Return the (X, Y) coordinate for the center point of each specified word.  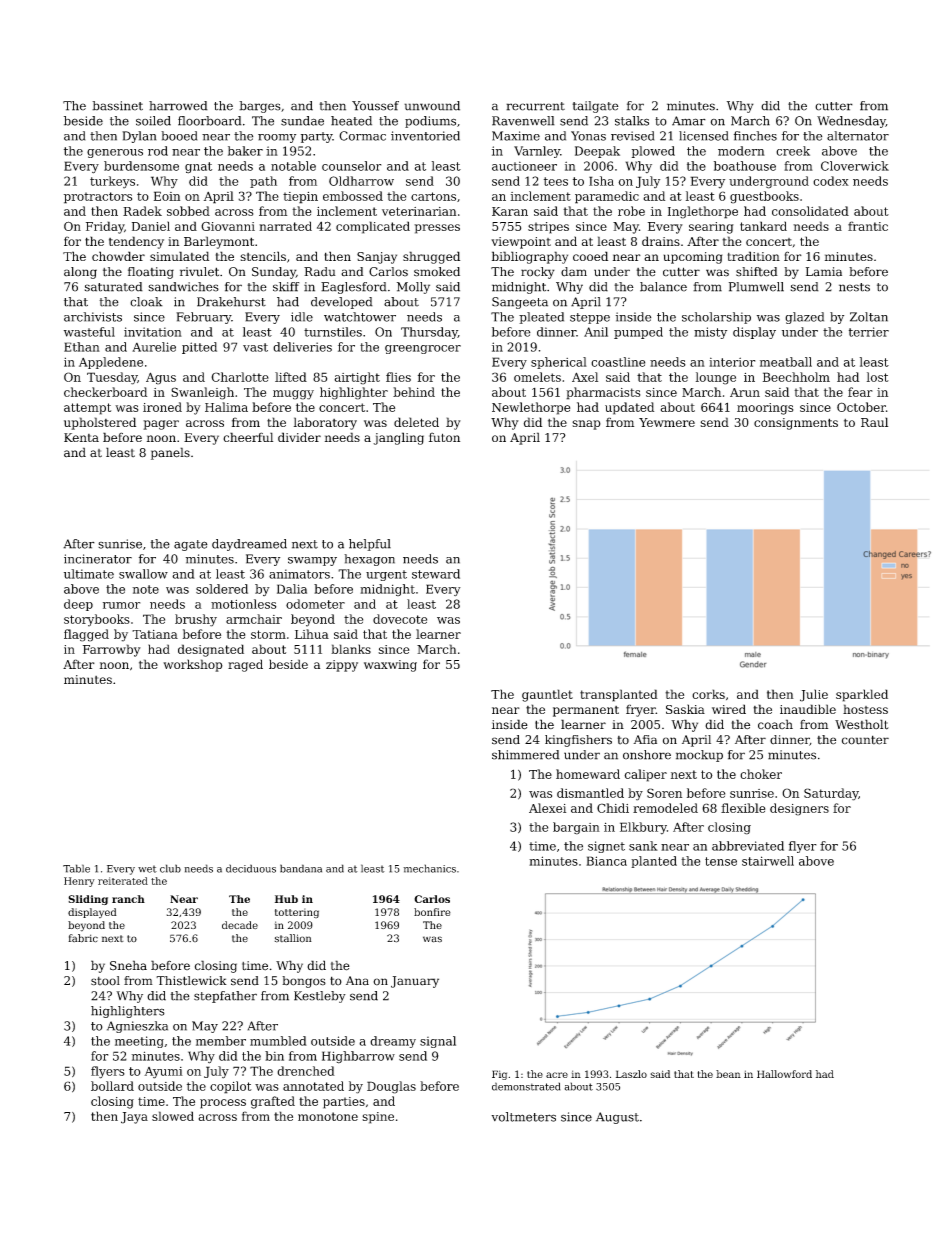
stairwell (768, 861)
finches (755, 136)
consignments (796, 424)
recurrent (535, 106)
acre (557, 1075)
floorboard (210, 121)
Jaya (134, 1118)
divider (299, 437)
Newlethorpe (531, 408)
